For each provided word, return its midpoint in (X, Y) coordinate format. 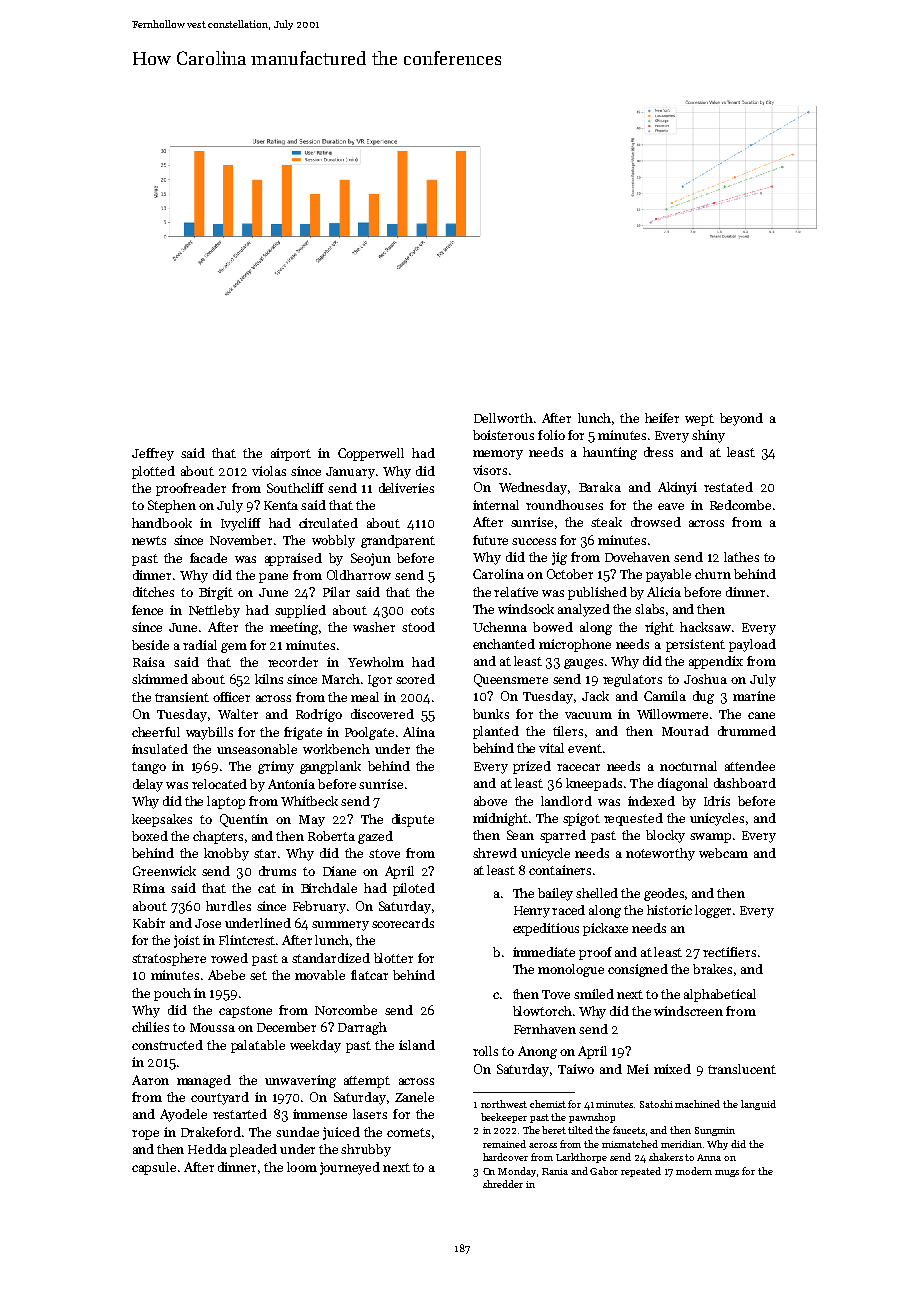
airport (291, 454)
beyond (741, 419)
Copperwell (371, 454)
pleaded (253, 1150)
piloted (414, 889)
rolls (485, 1051)
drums (277, 871)
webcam (723, 853)
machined (697, 1104)
